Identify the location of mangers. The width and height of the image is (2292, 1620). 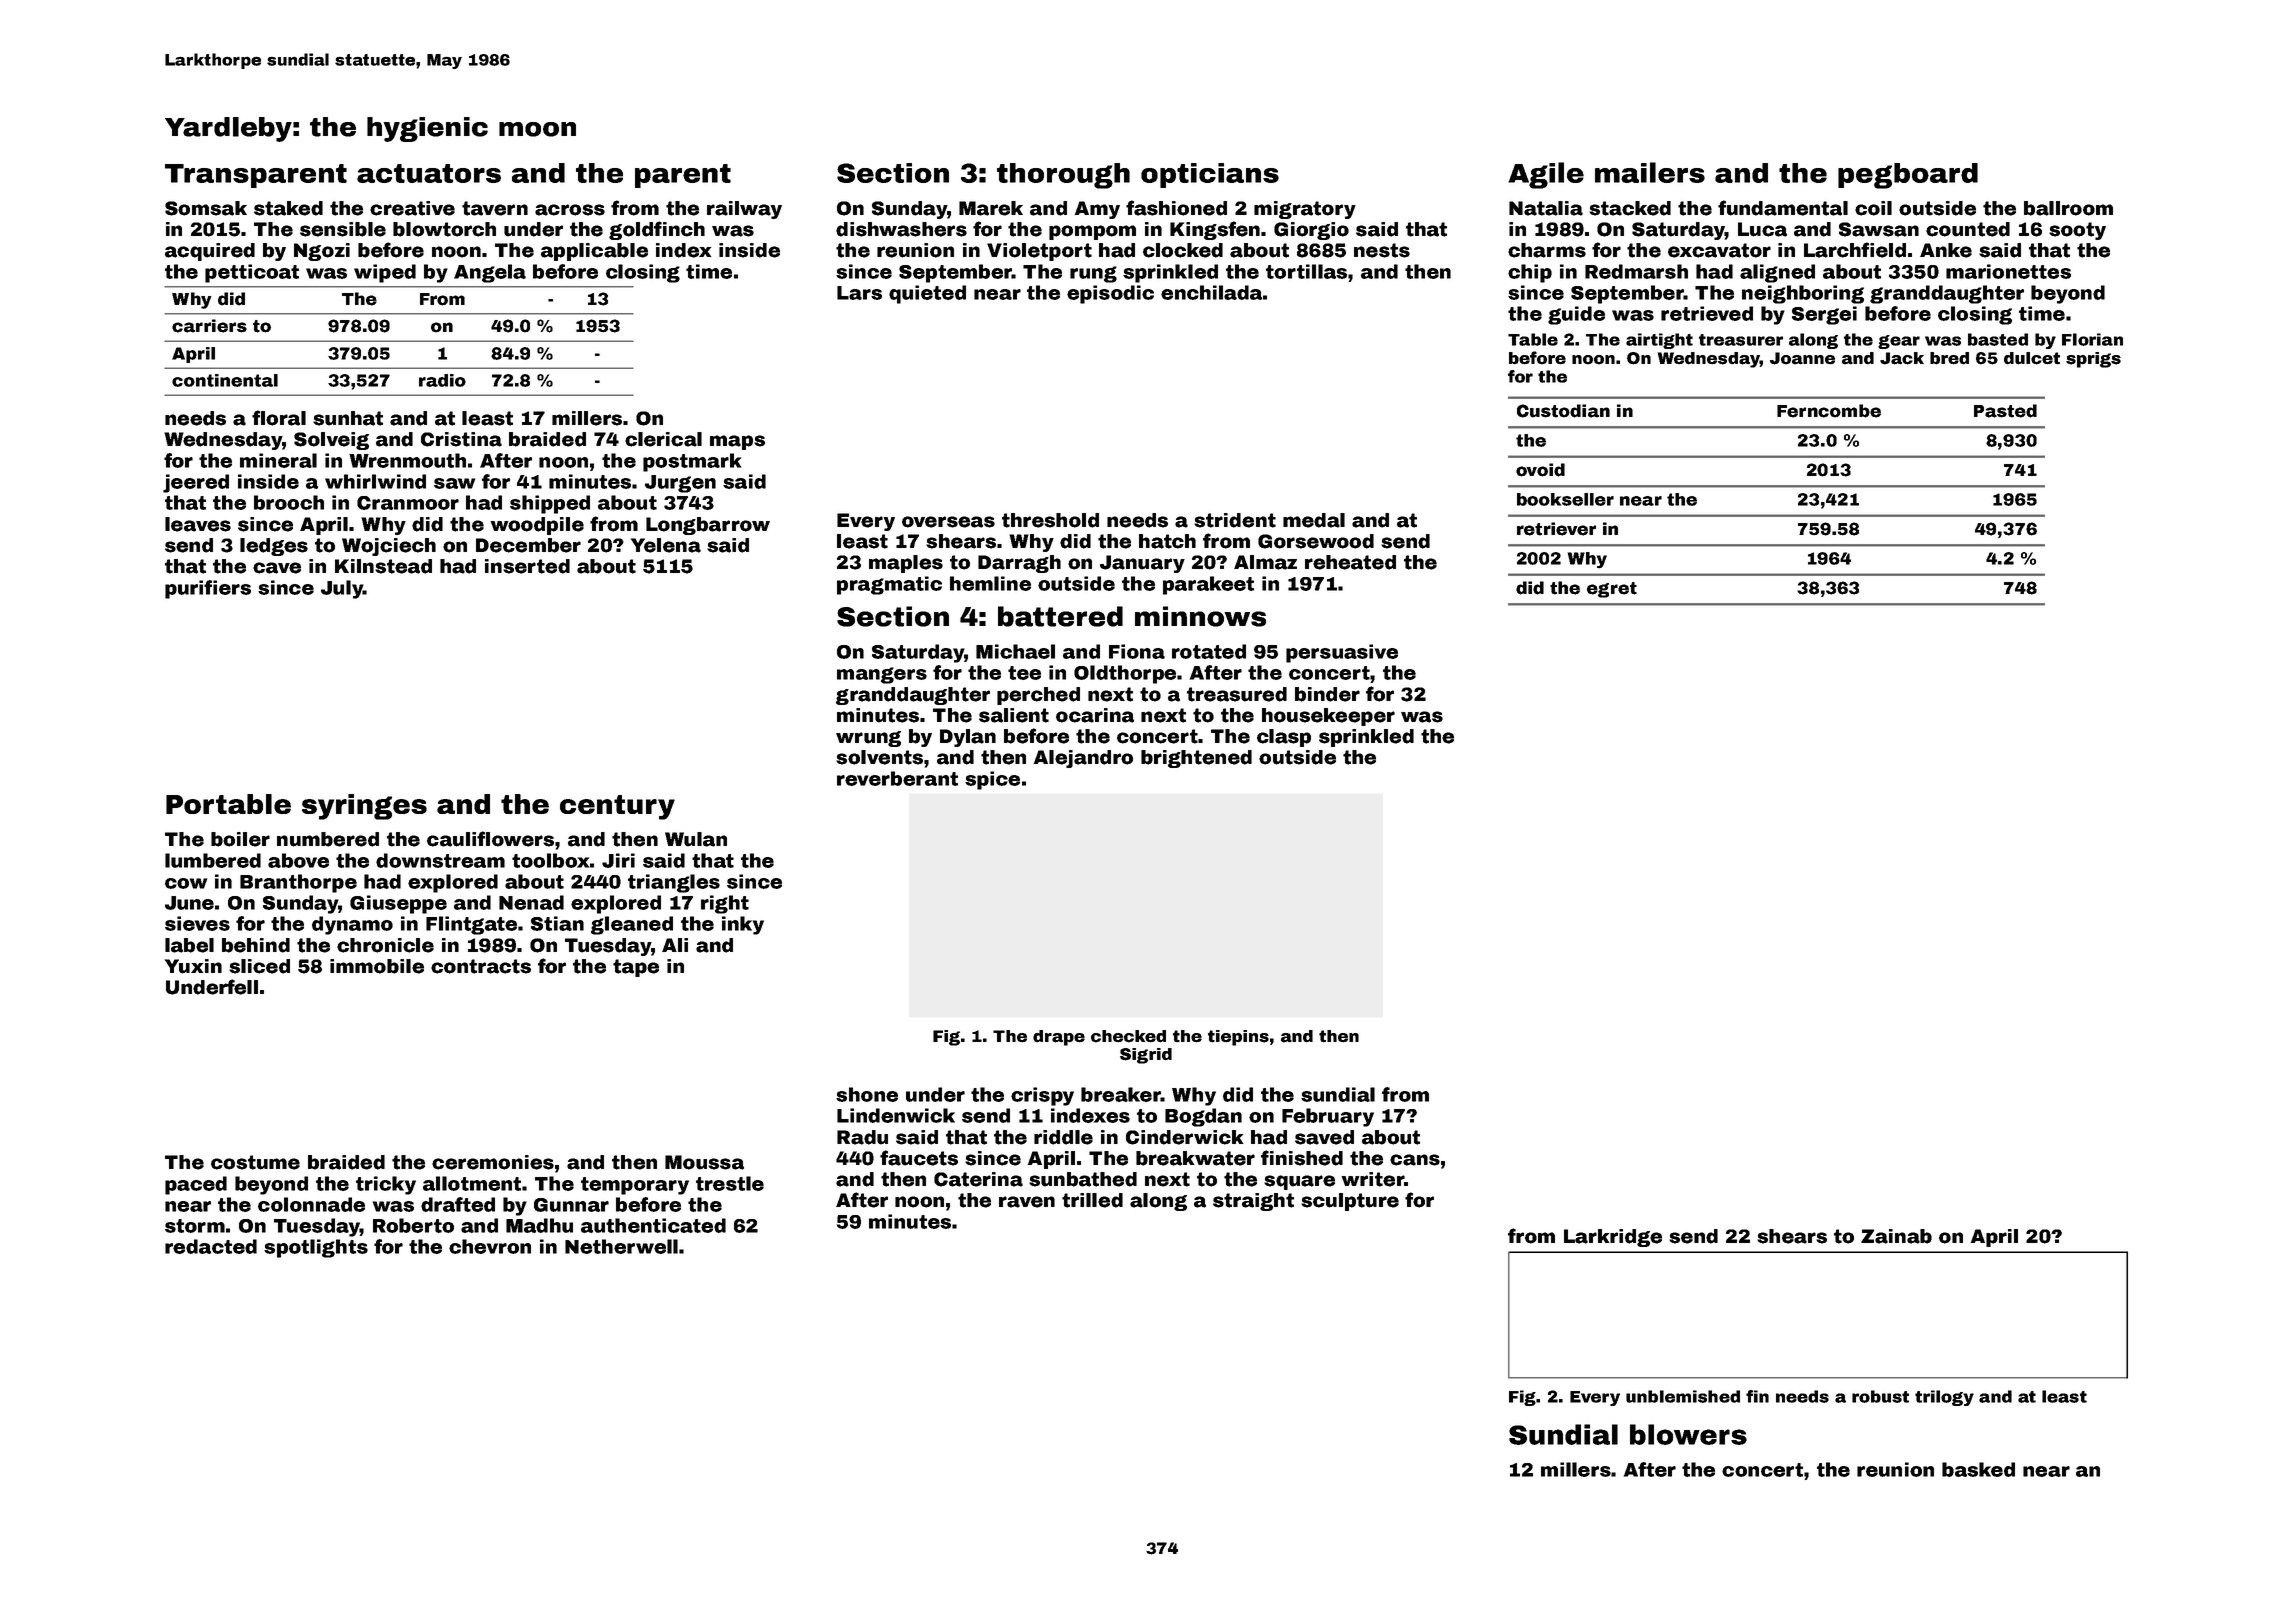
(882, 675).
